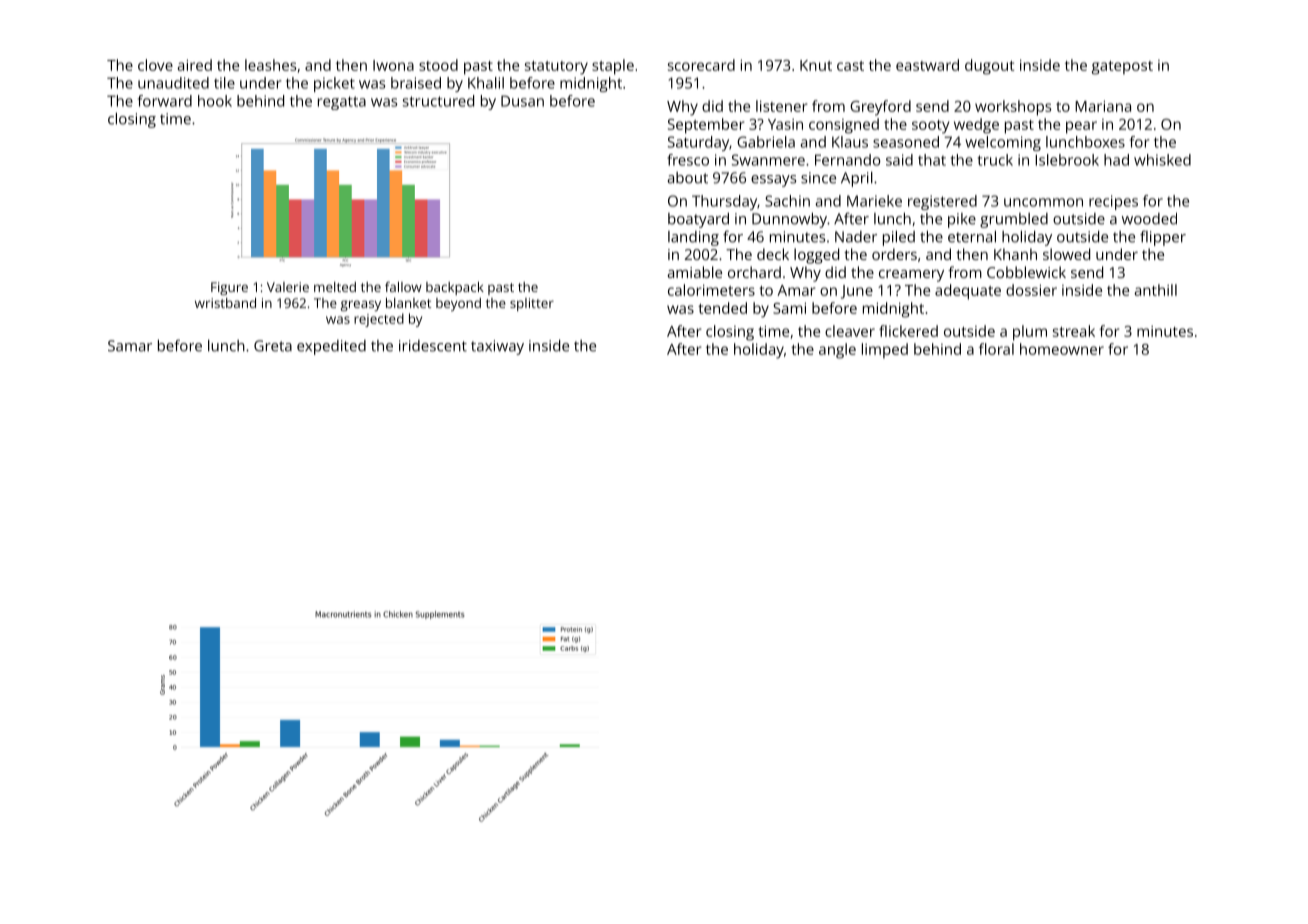  I want to click on leashes, so click(270, 65).
